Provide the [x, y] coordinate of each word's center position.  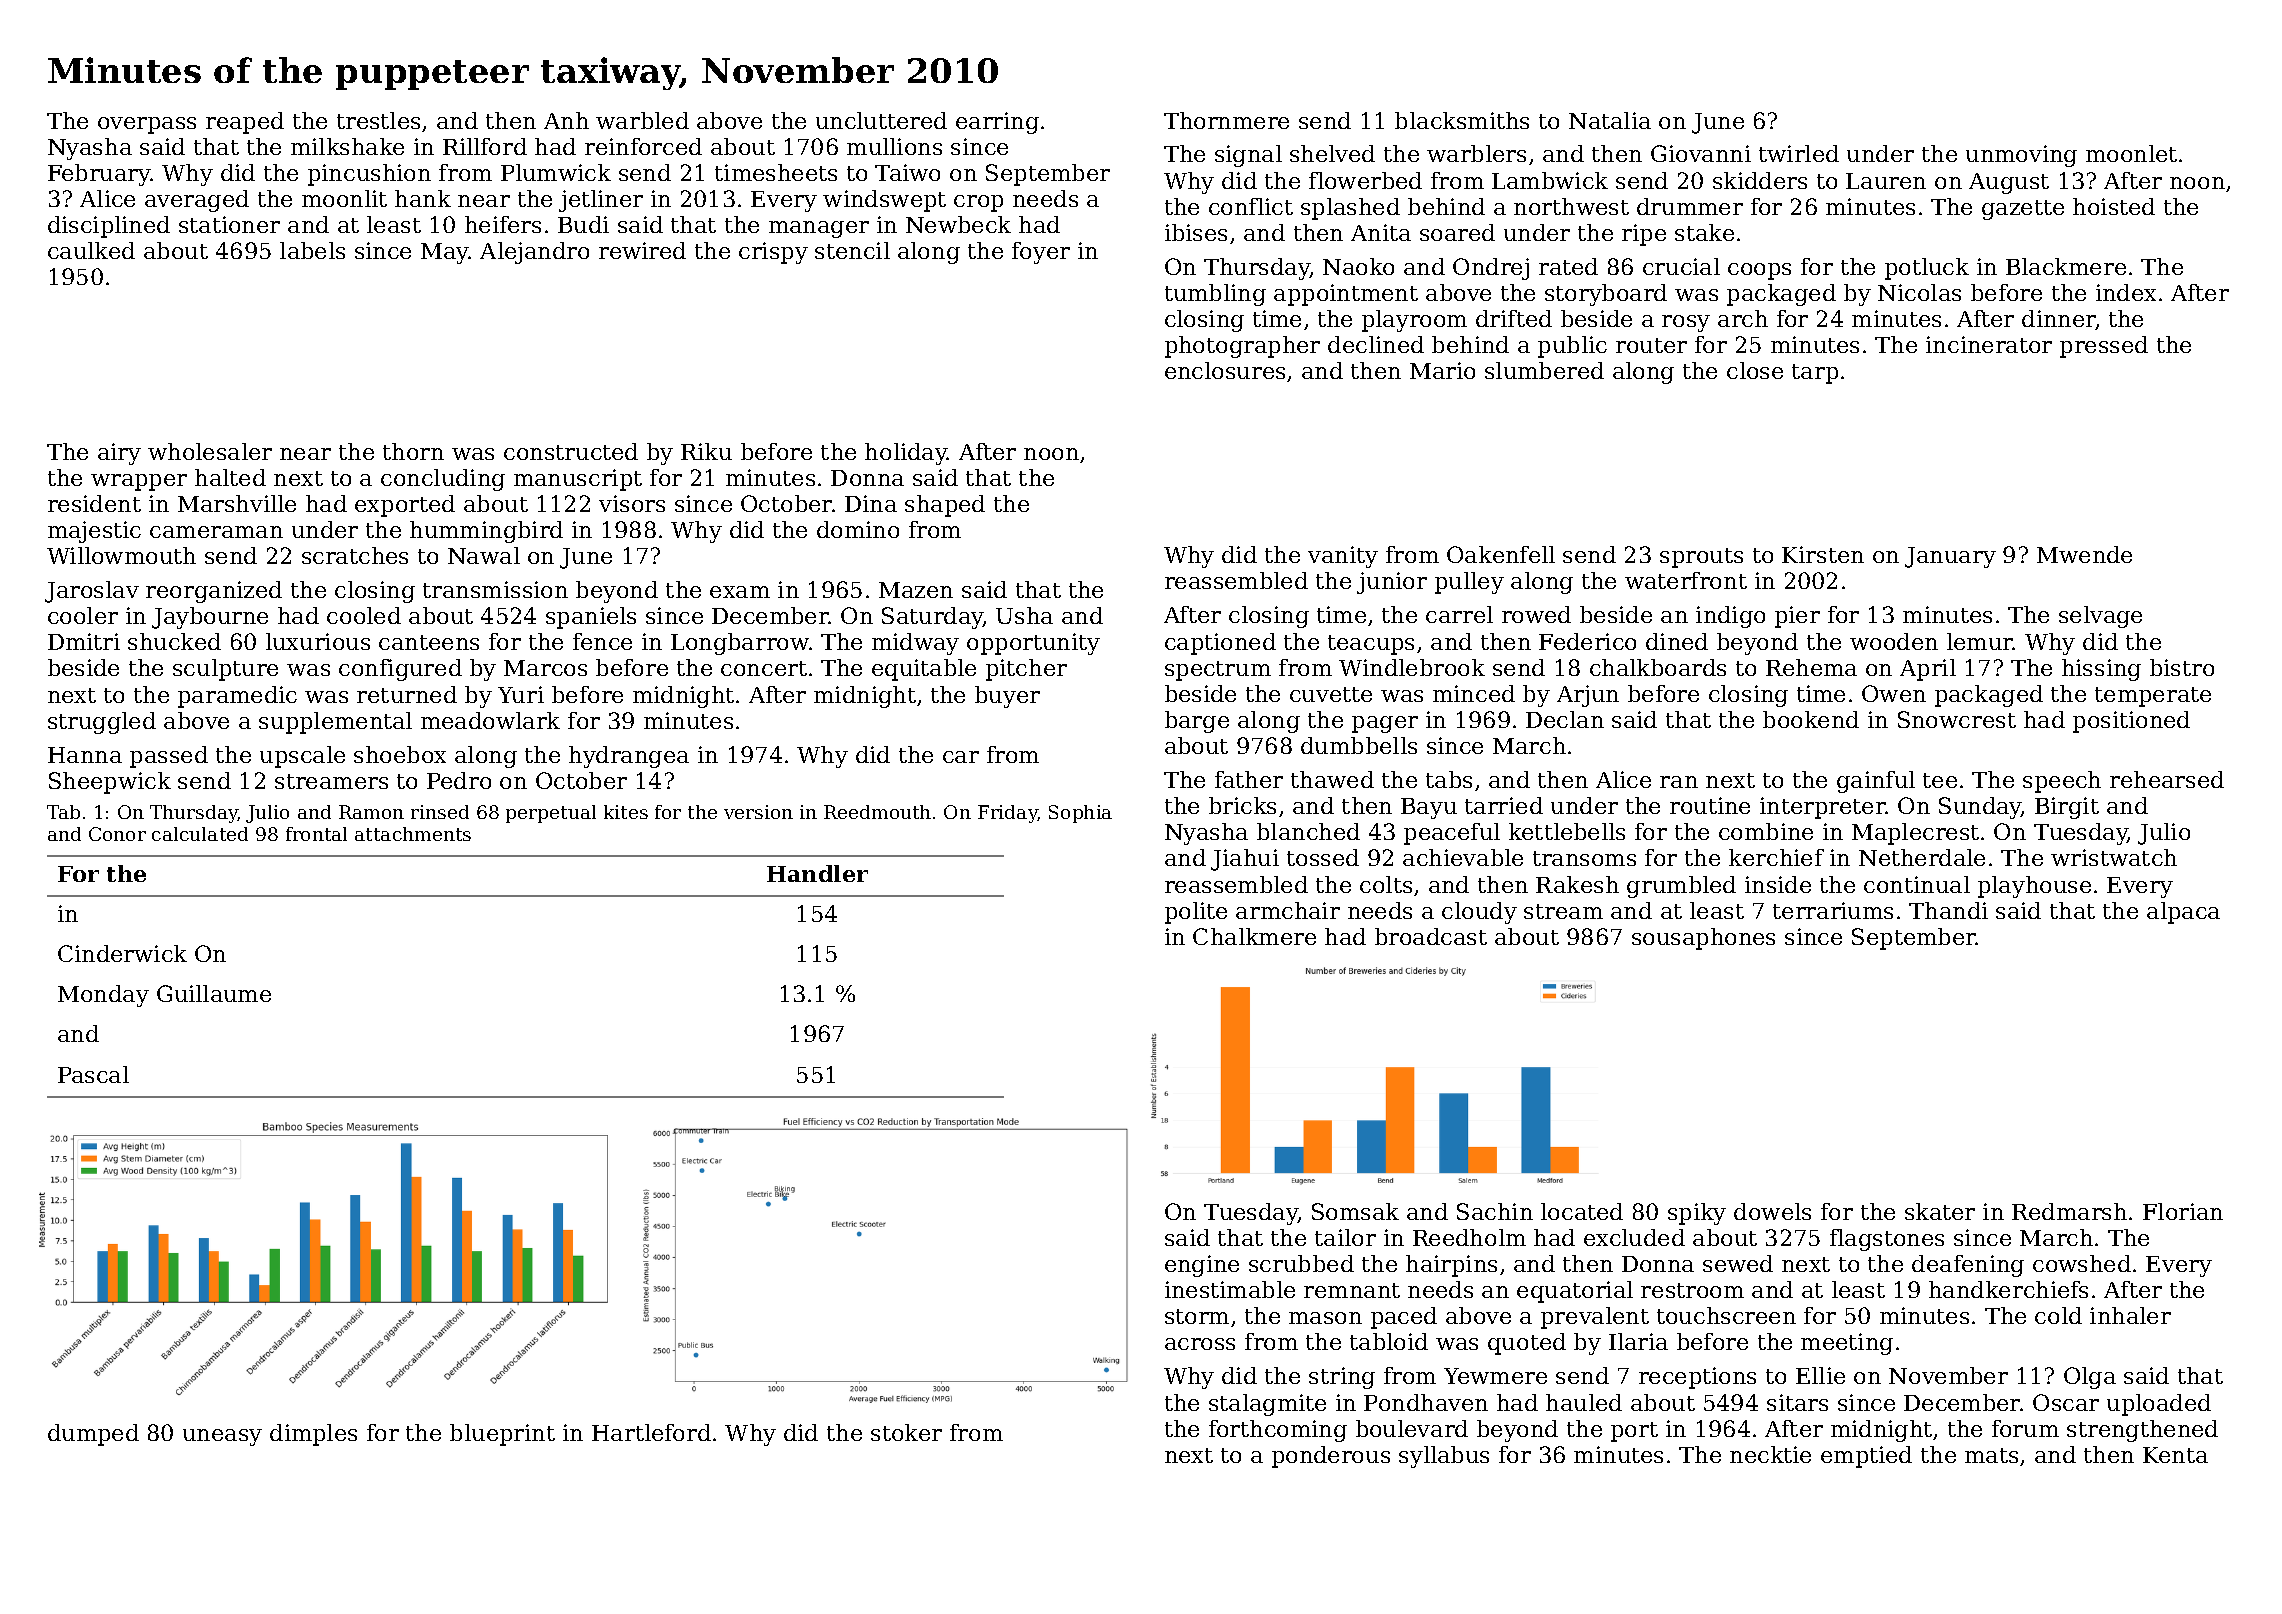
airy [119, 454]
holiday [906, 454]
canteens [429, 642]
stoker [906, 1432]
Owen [1894, 693]
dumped [93, 1435]
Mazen [916, 590]
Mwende [2084, 554]
